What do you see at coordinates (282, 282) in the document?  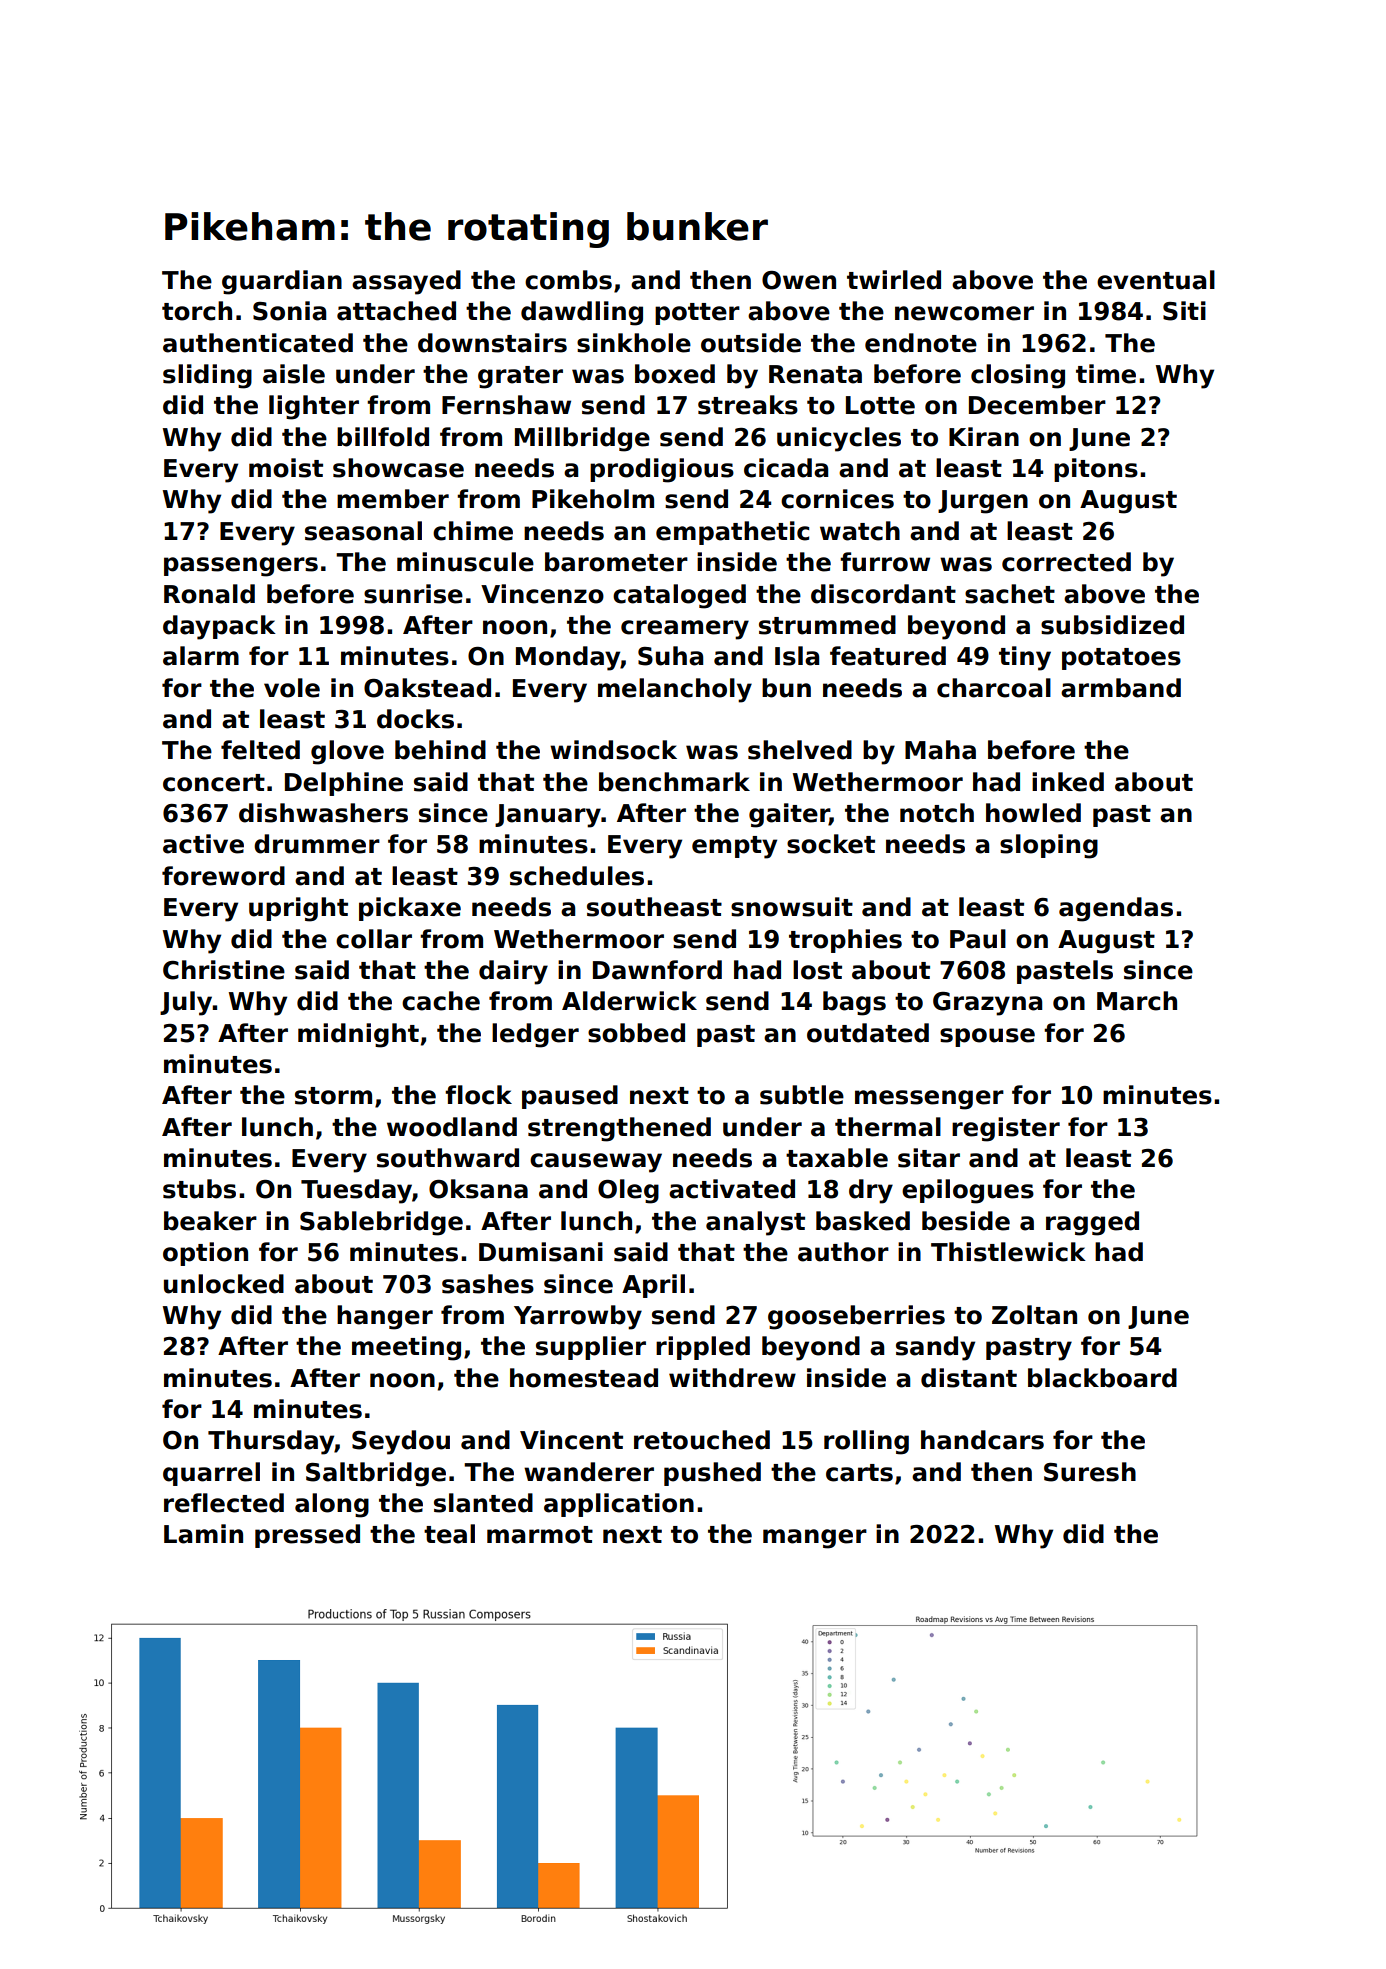 I see `guardian` at bounding box center [282, 282].
